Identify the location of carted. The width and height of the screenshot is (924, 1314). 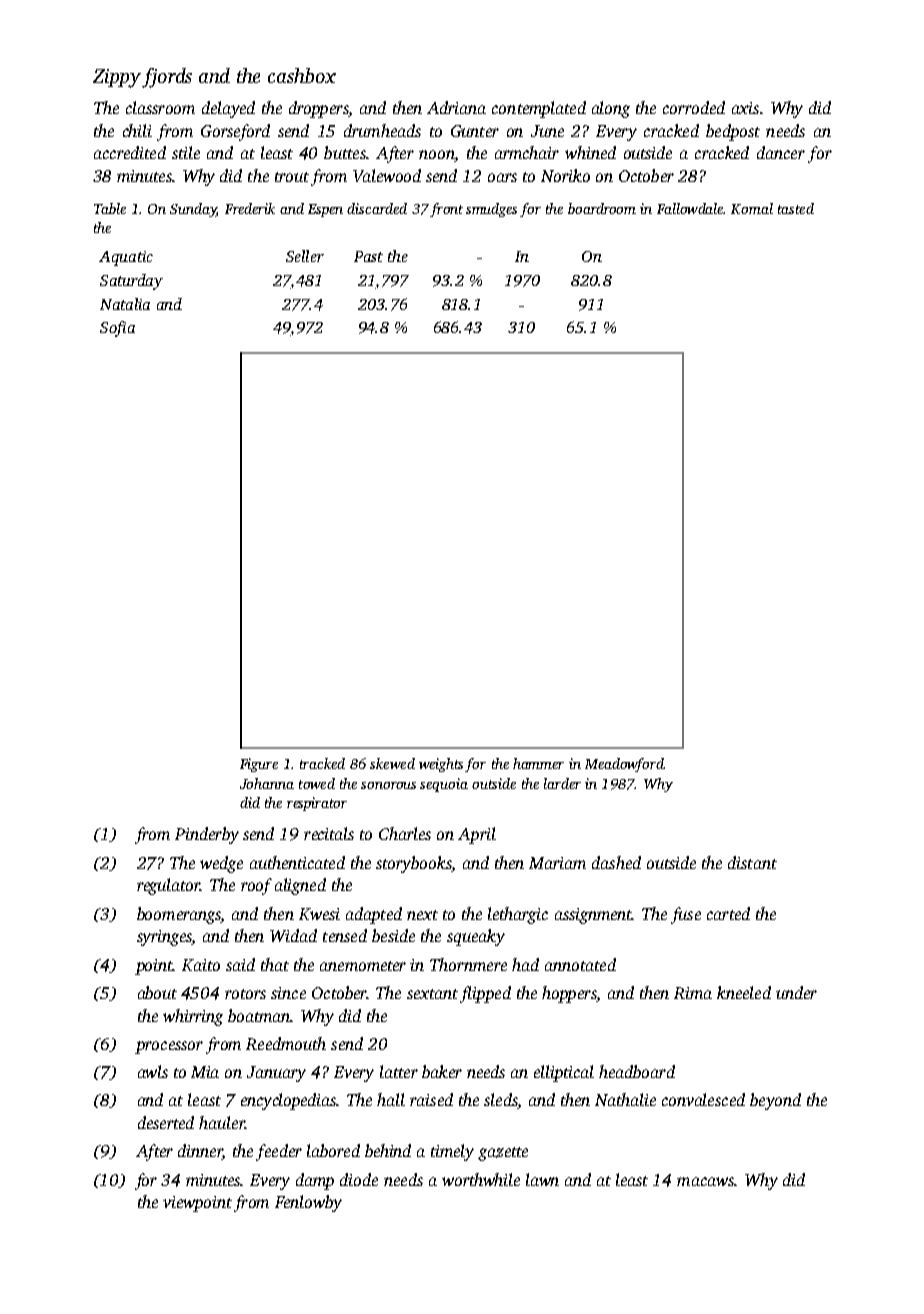
(728, 913).
